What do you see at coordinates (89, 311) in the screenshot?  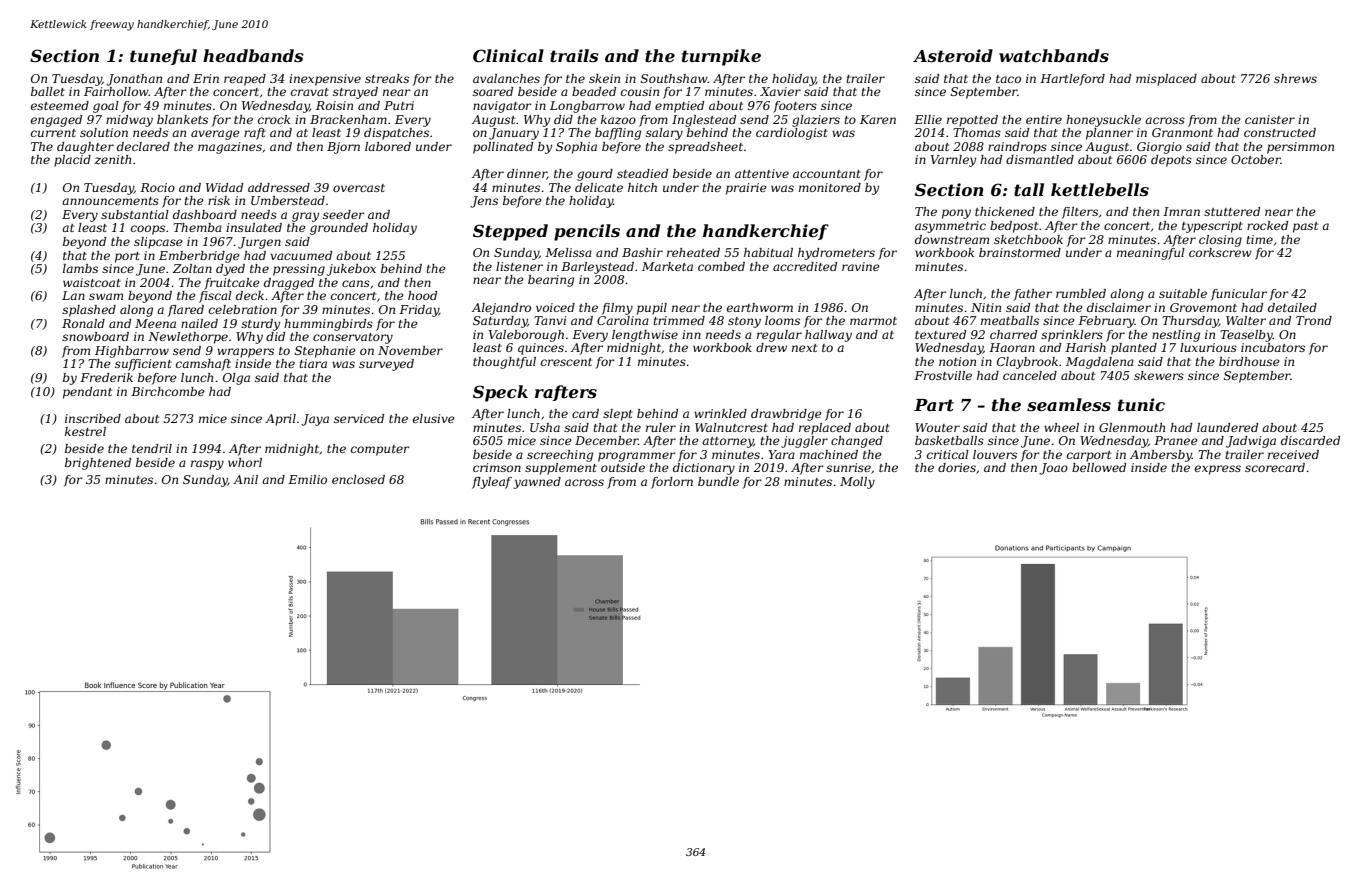 I see `splashed` at bounding box center [89, 311].
